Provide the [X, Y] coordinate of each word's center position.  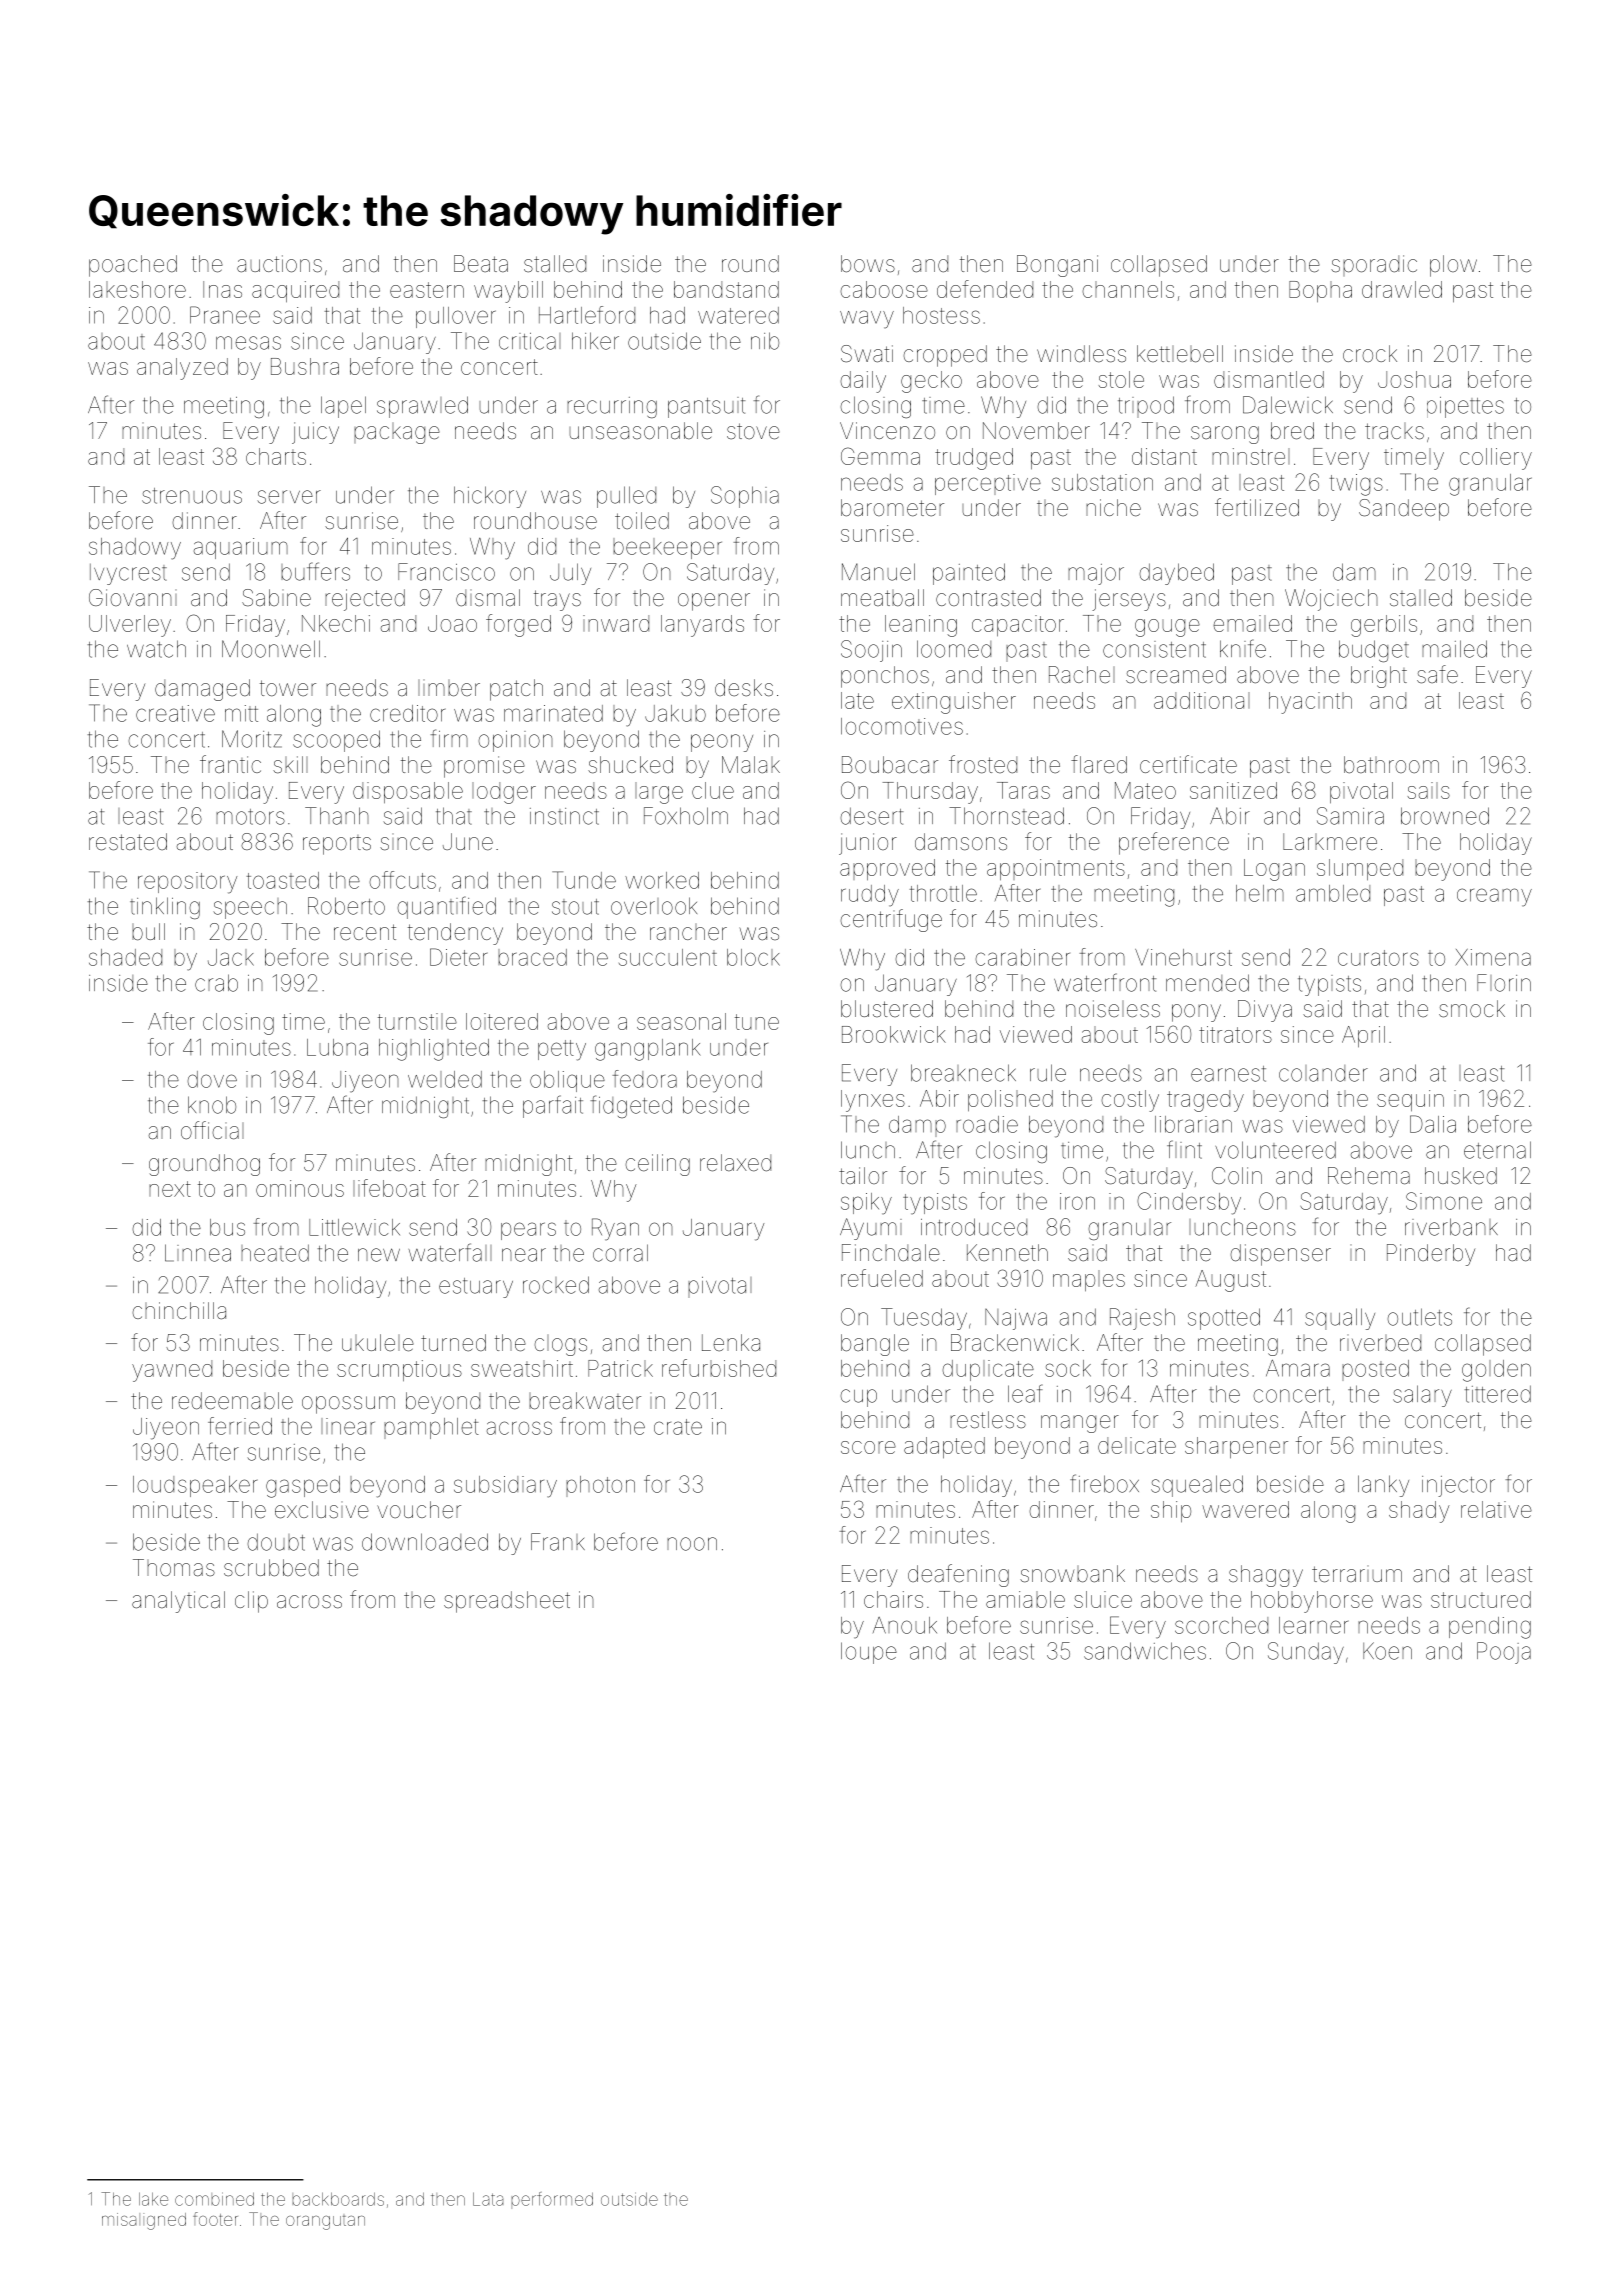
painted [969, 574]
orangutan [325, 2222]
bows [868, 264]
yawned [172, 1371]
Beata [481, 264]
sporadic [1374, 265]
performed [552, 2200]
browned [1445, 816]
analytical [178, 1602]
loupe [869, 1653]
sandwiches [1145, 1651]
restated [128, 842]
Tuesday [924, 1319]
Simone [1444, 1201]
